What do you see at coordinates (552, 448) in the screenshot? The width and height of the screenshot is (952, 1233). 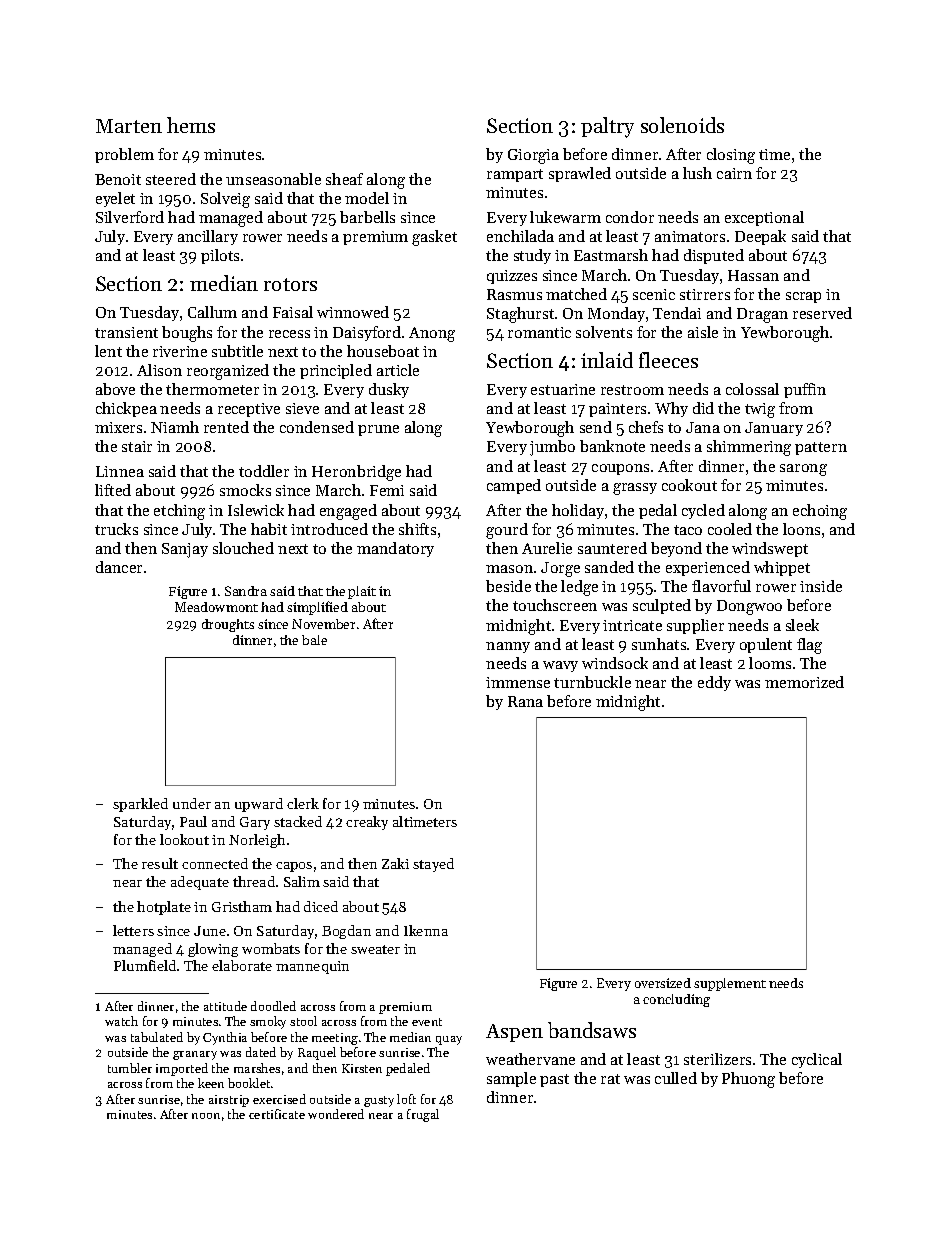 I see `jumbo` at bounding box center [552, 448].
